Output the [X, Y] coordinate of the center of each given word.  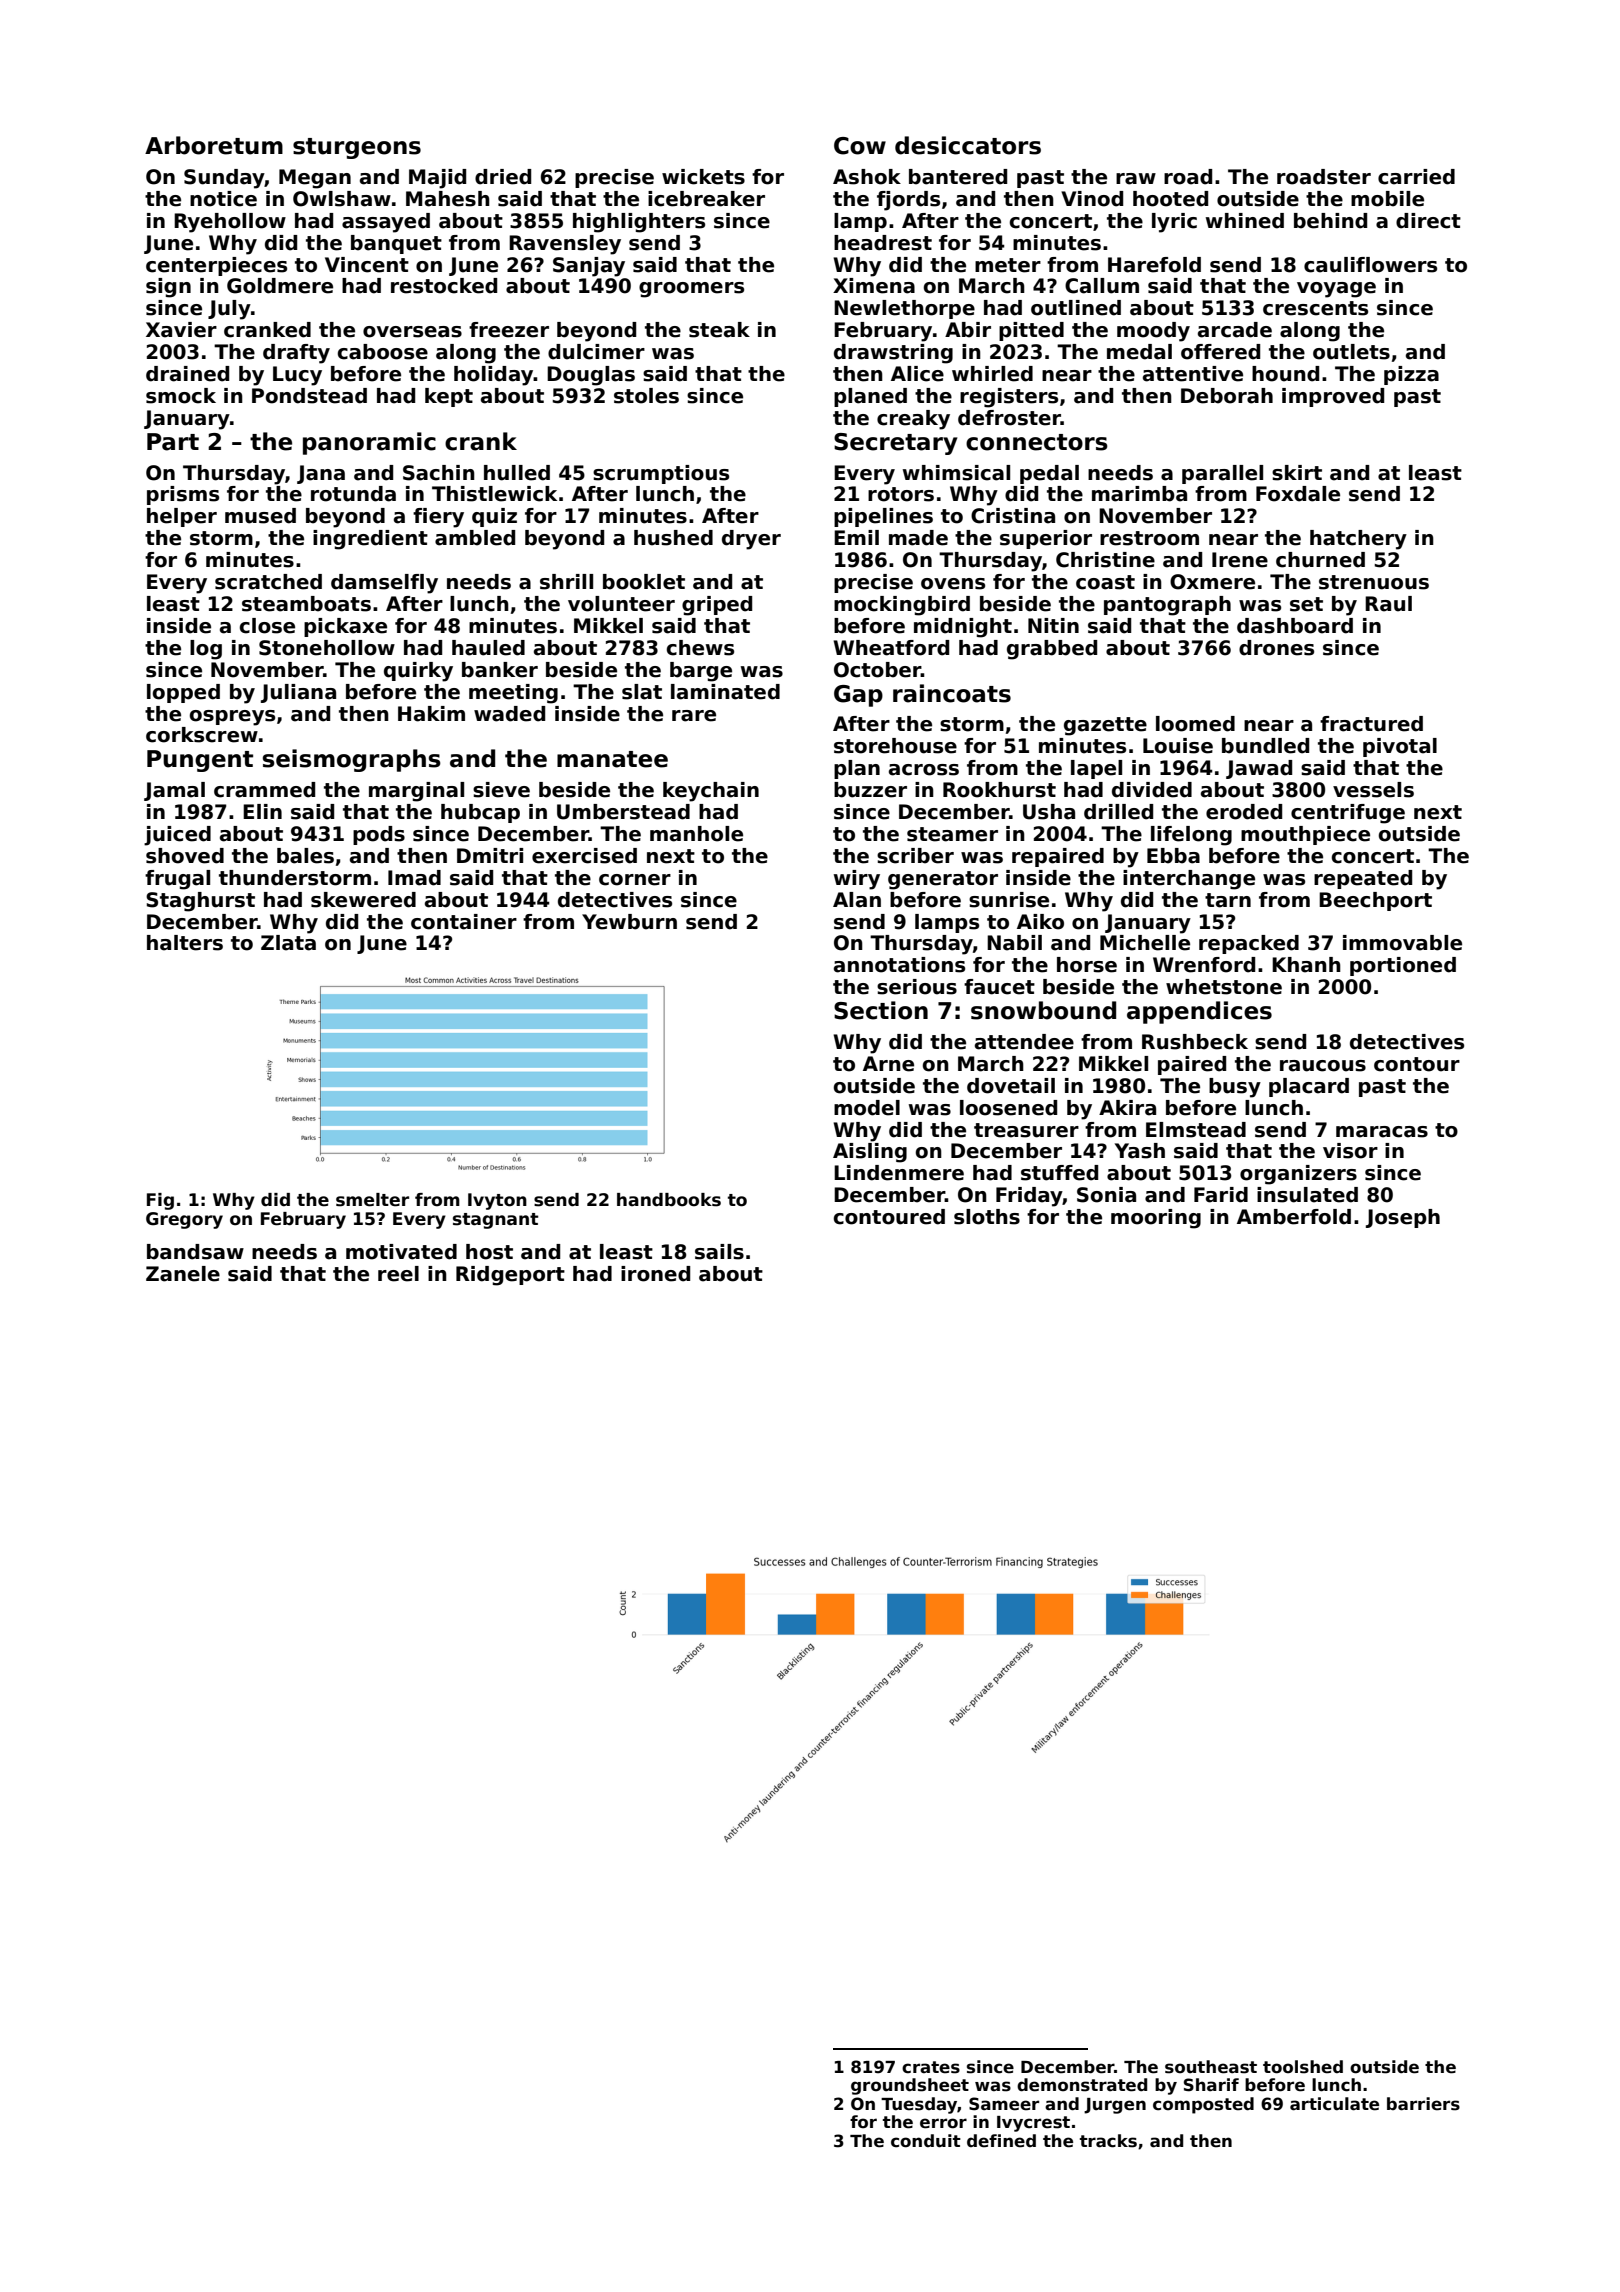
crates [931, 2067]
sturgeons [357, 148]
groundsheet [910, 2086]
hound [1285, 374]
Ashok [867, 177]
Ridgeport [510, 1276]
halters [185, 943]
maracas [1382, 1132]
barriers [1423, 2104]
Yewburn [629, 922]
